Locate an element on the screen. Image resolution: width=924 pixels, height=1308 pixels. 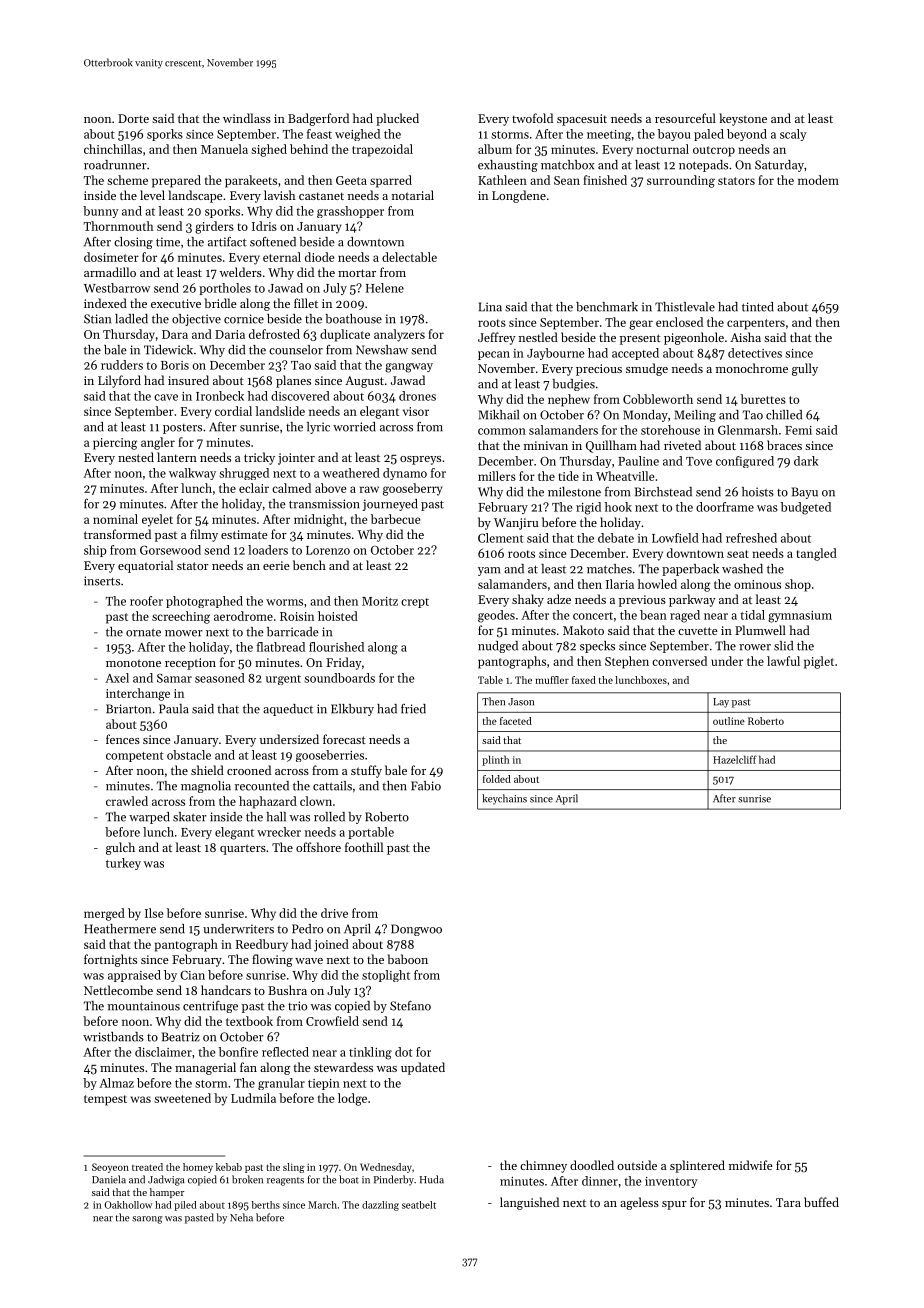
keystone is located at coordinates (743, 119).
